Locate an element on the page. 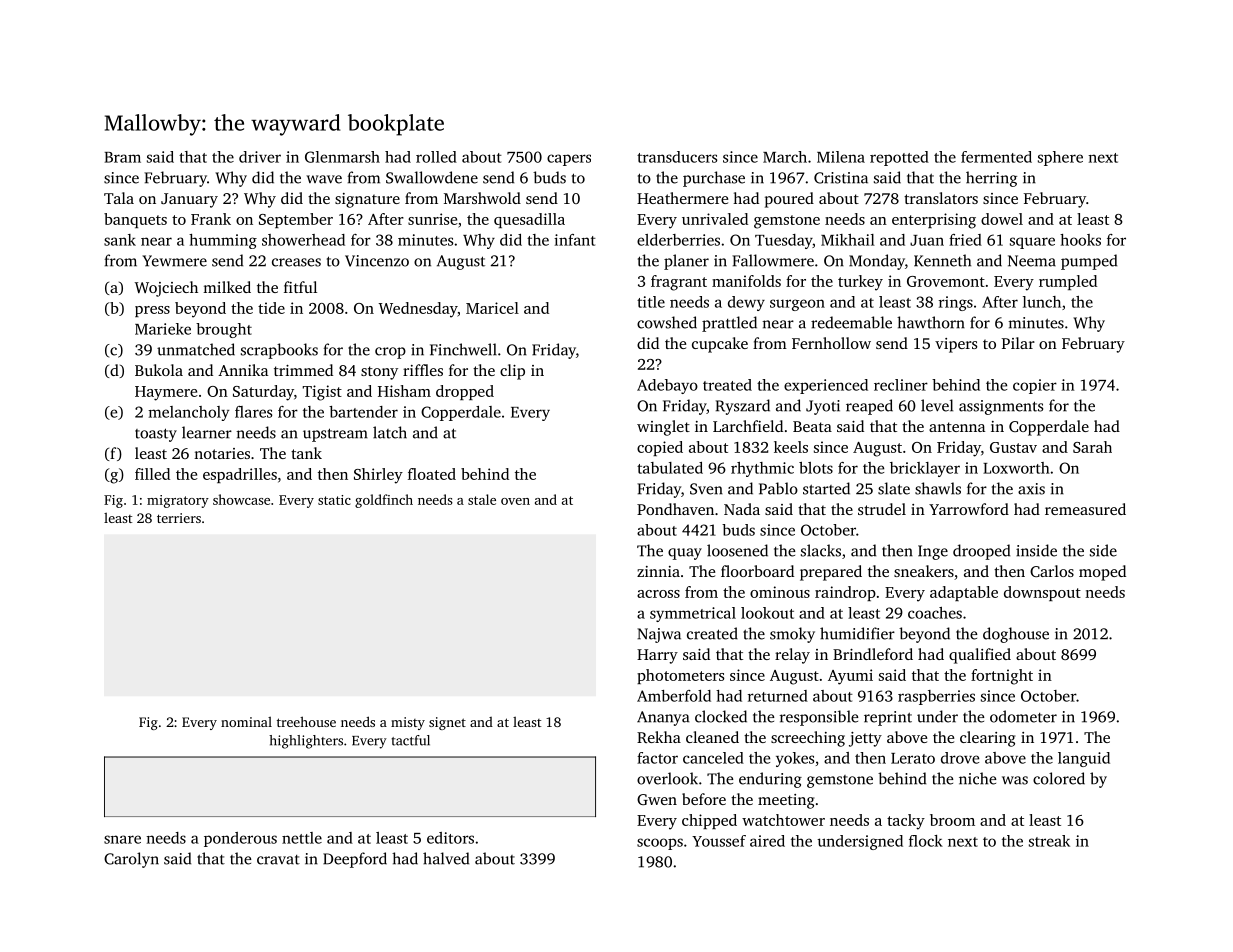 The height and width of the page is (952, 1233). Najwa is located at coordinates (659, 635).
